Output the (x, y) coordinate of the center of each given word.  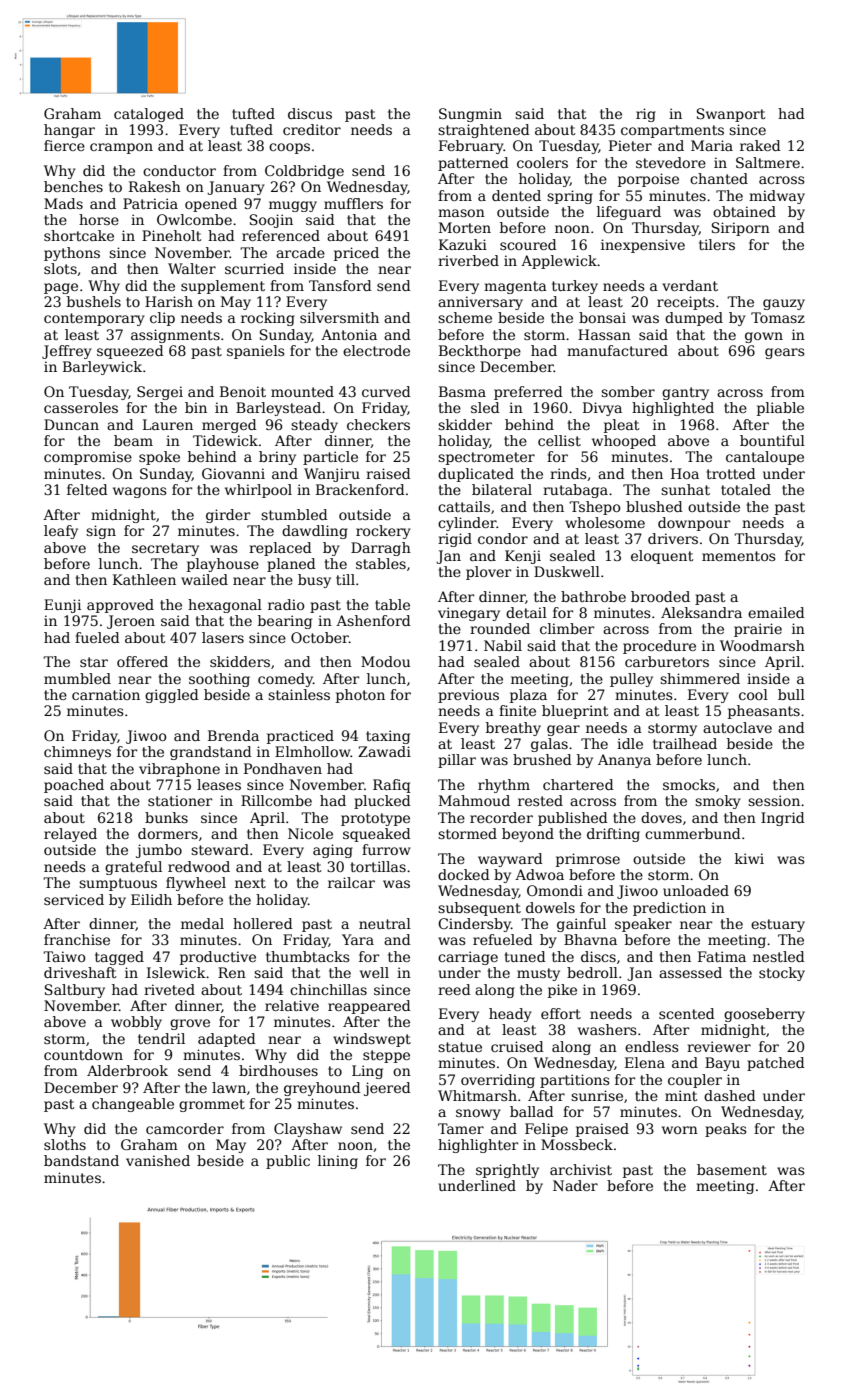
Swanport (731, 115)
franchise (77, 939)
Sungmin (470, 115)
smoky (718, 802)
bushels (94, 301)
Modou (385, 661)
